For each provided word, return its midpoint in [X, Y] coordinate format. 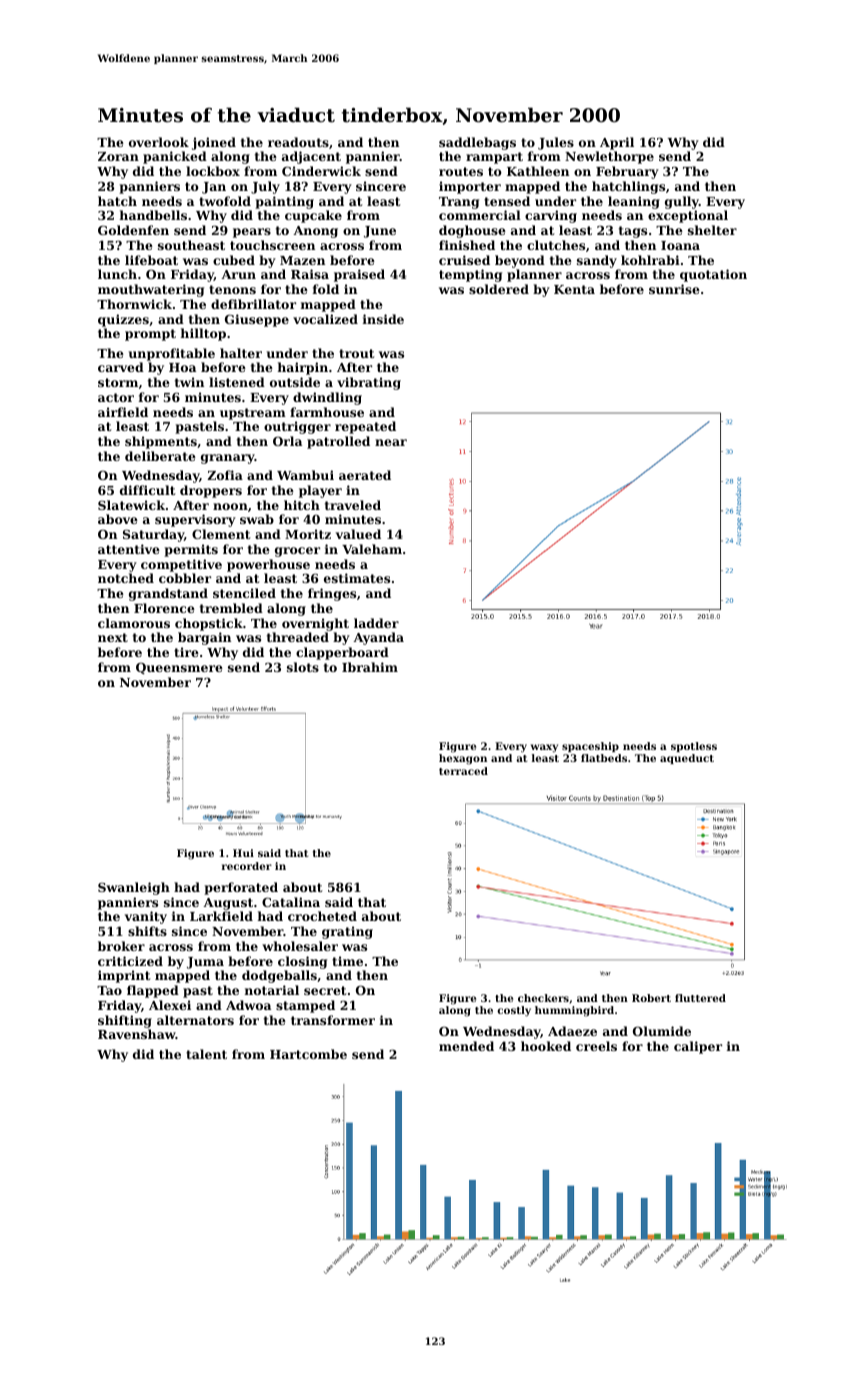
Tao [109, 990]
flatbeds [604, 758]
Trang [459, 203]
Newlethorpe [609, 157]
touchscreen [272, 245]
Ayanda [378, 638]
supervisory [195, 520]
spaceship [590, 747]
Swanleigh [134, 888]
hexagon [463, 759]
